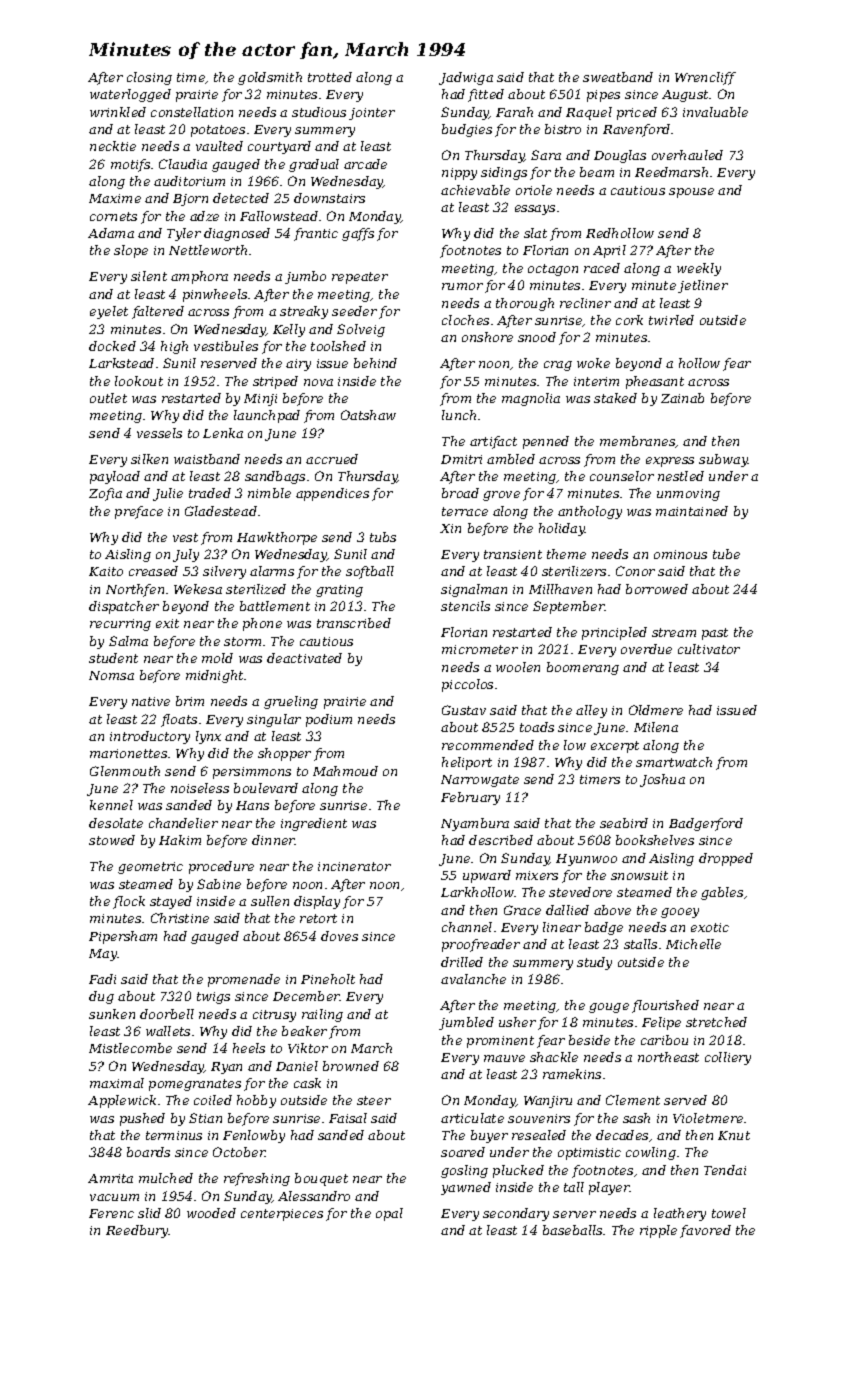  I want to click on smartwatch, so click(674, 762).
